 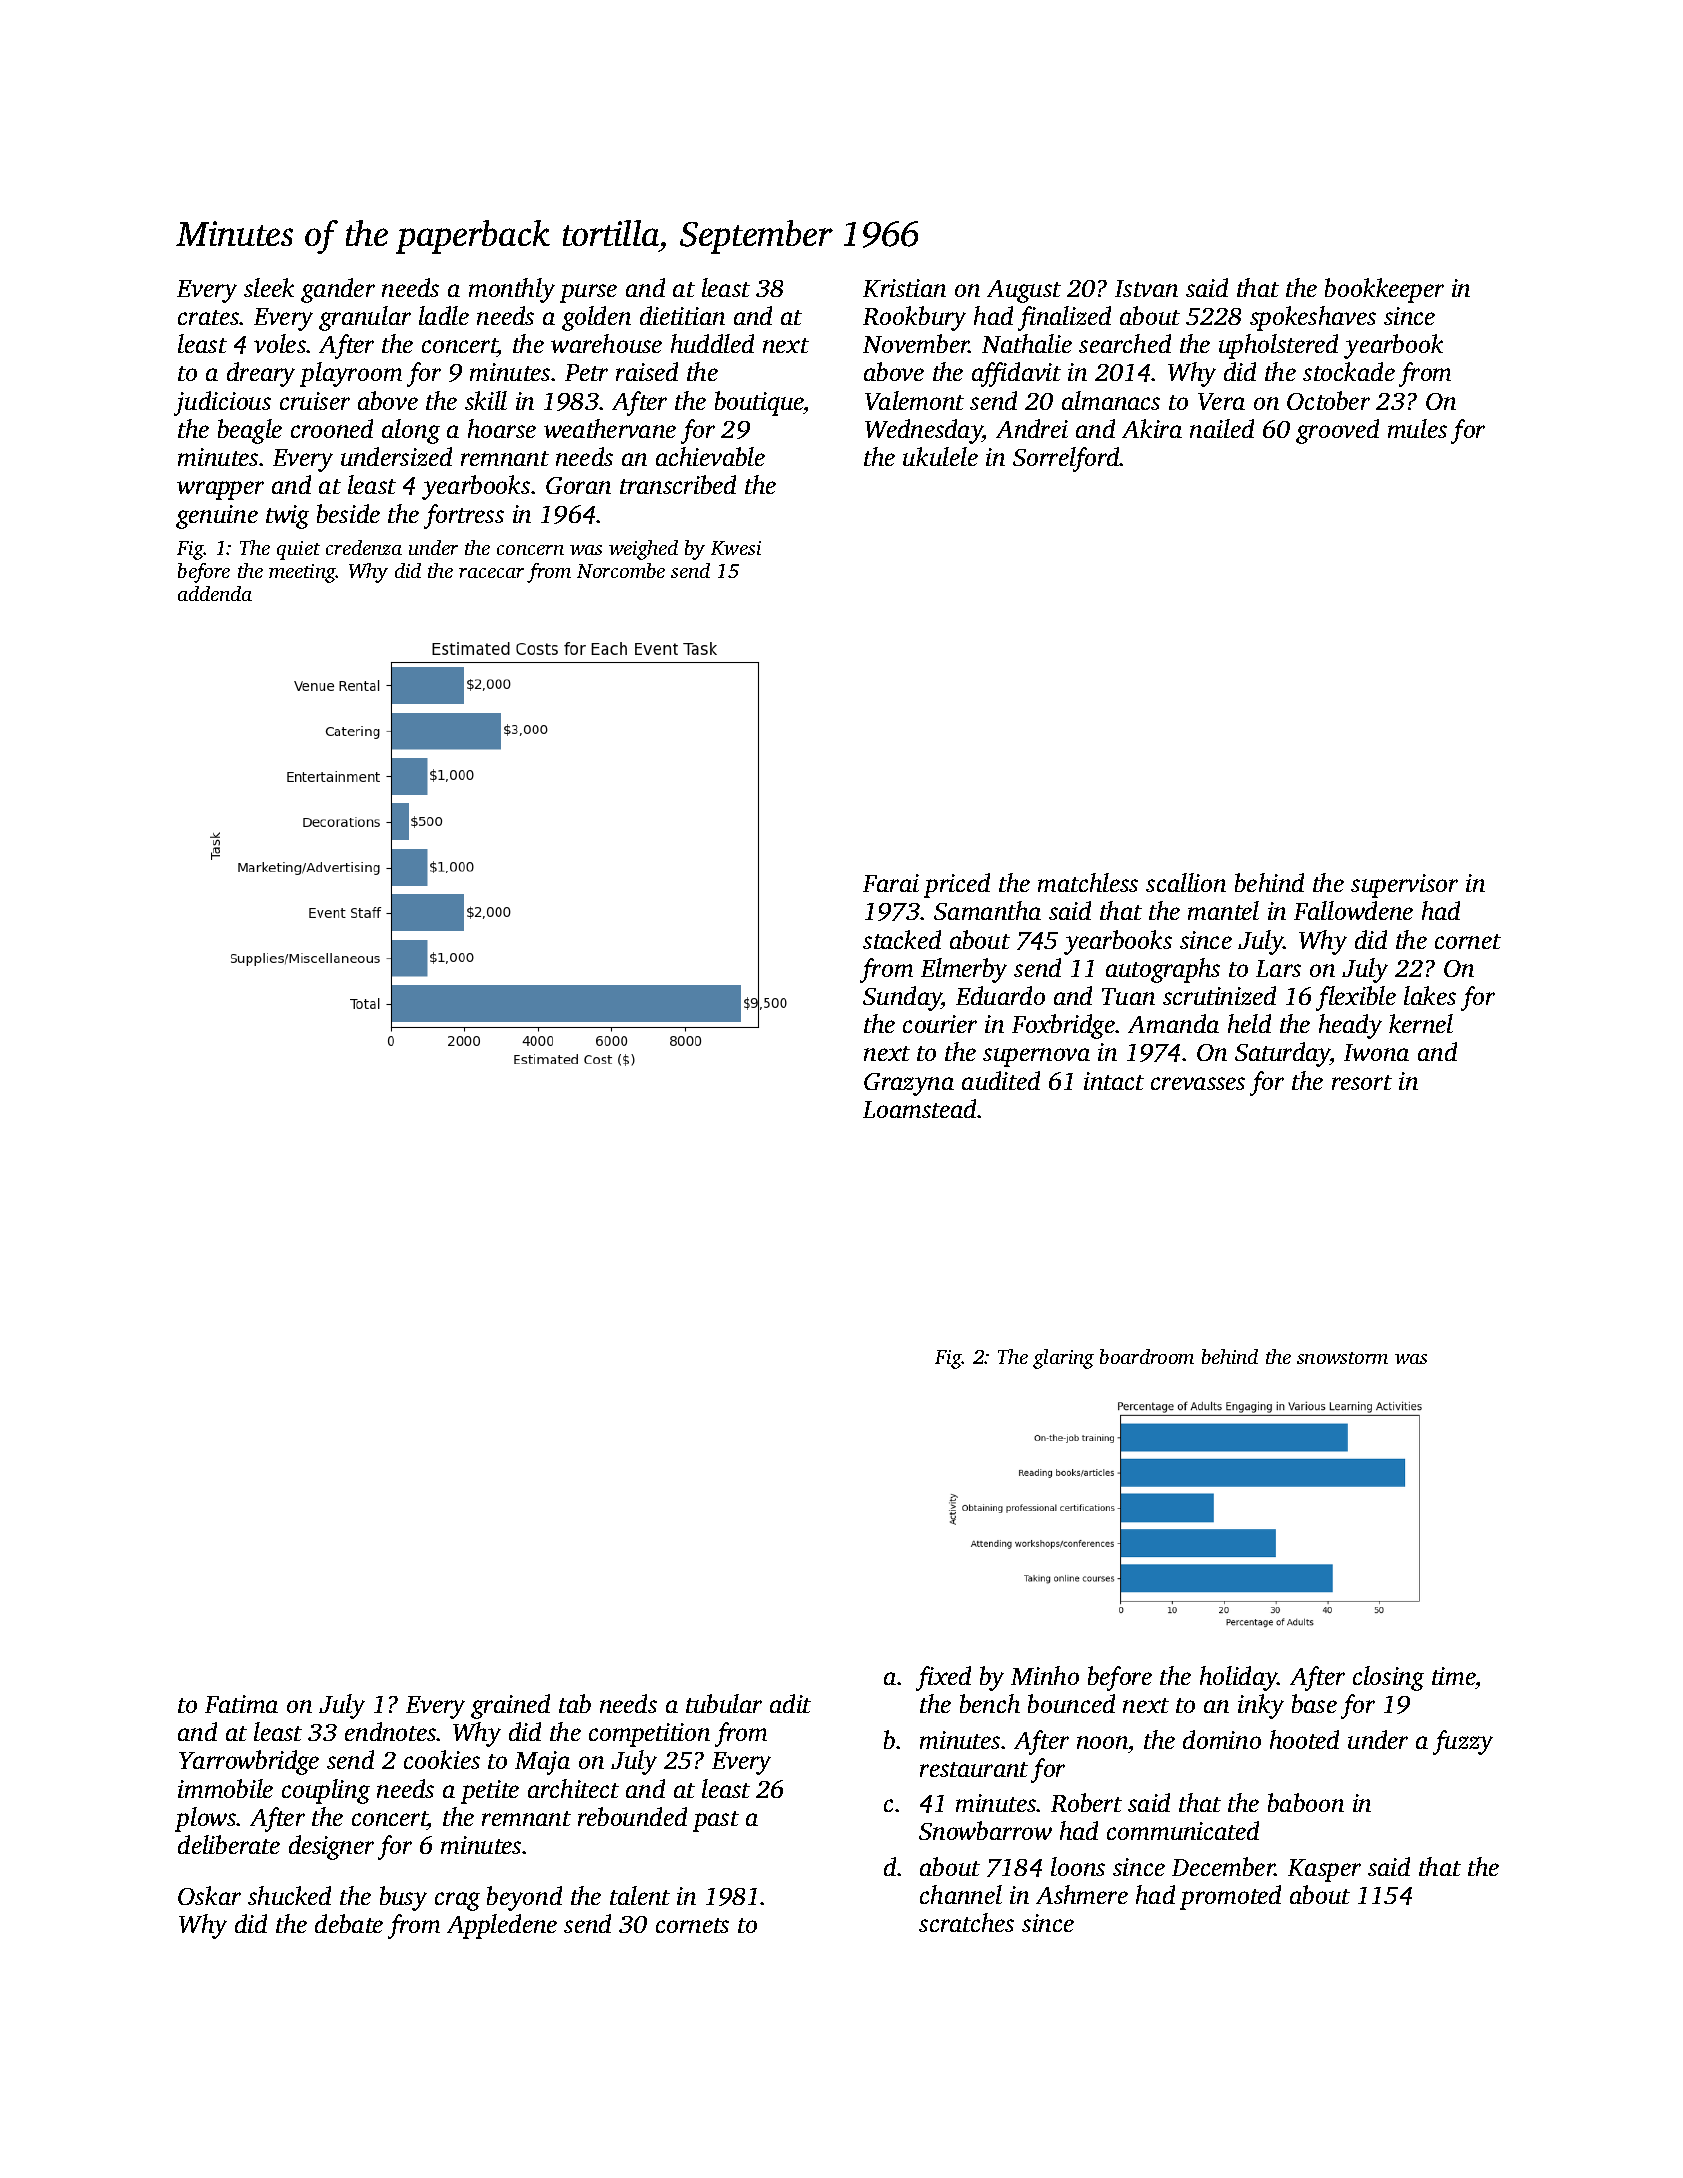 I want to click on snowstorm, so click(x=1342, y=1358).
